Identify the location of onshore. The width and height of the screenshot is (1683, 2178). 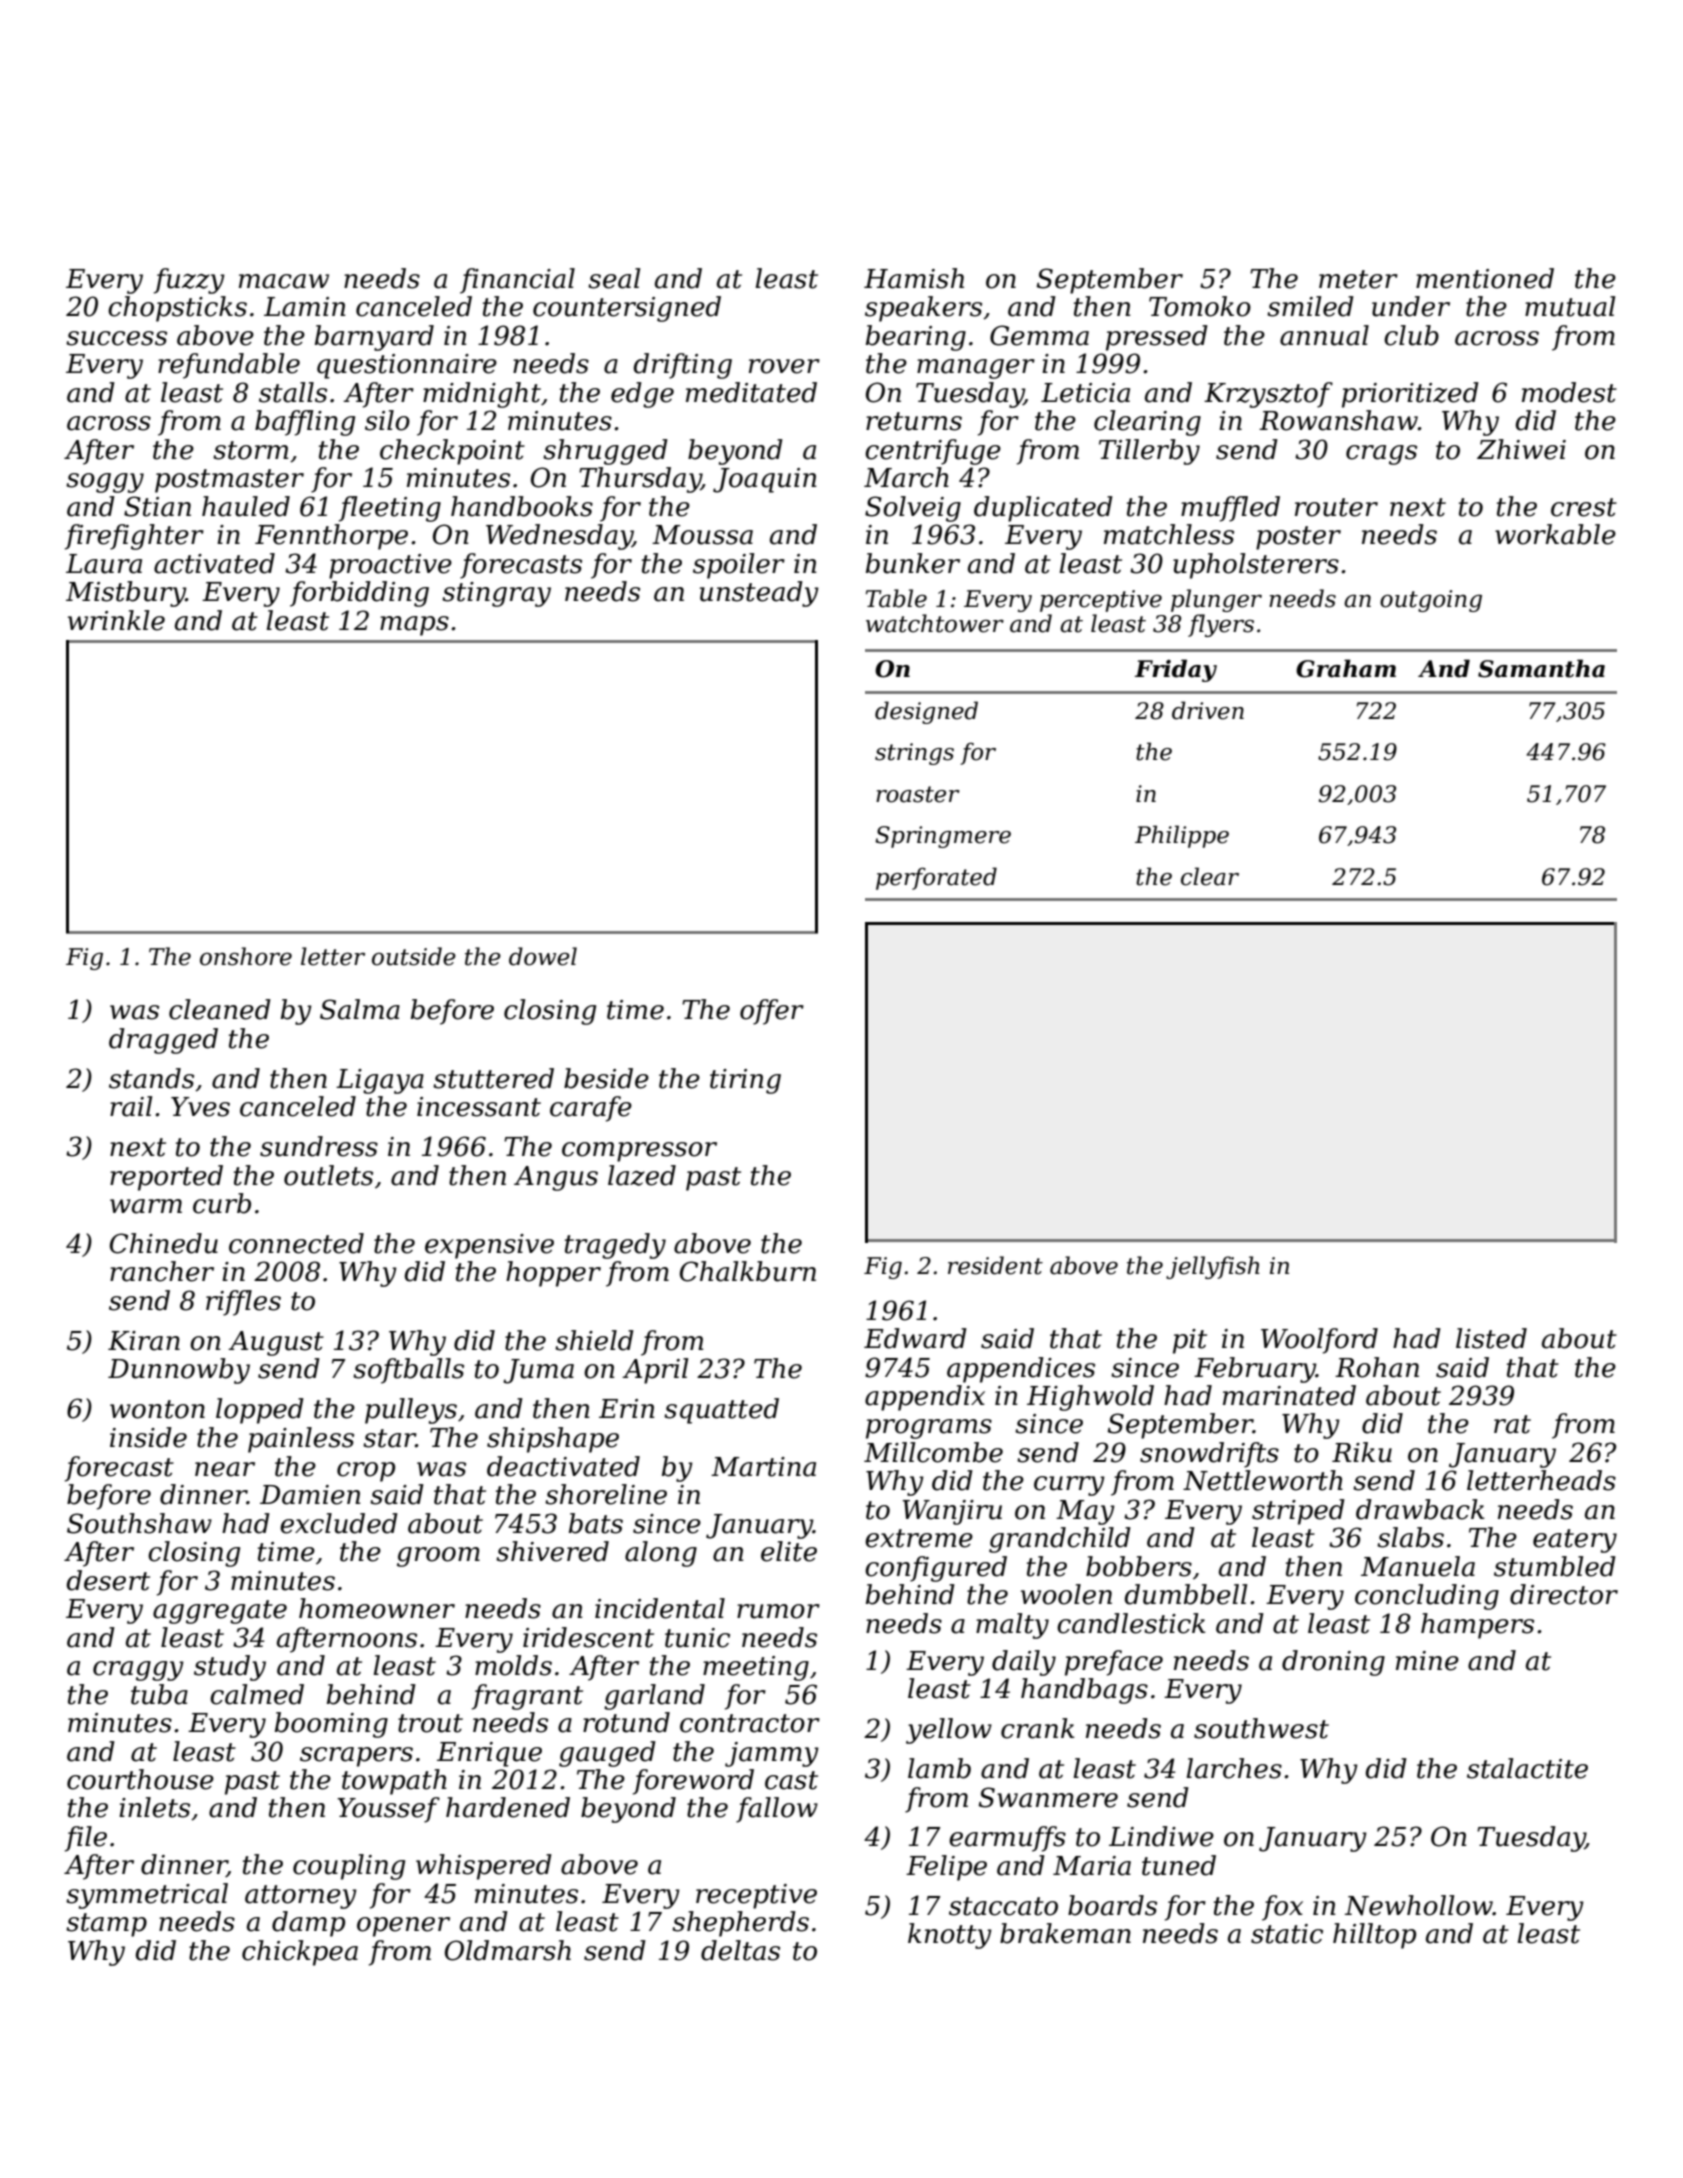
(246, 956).
